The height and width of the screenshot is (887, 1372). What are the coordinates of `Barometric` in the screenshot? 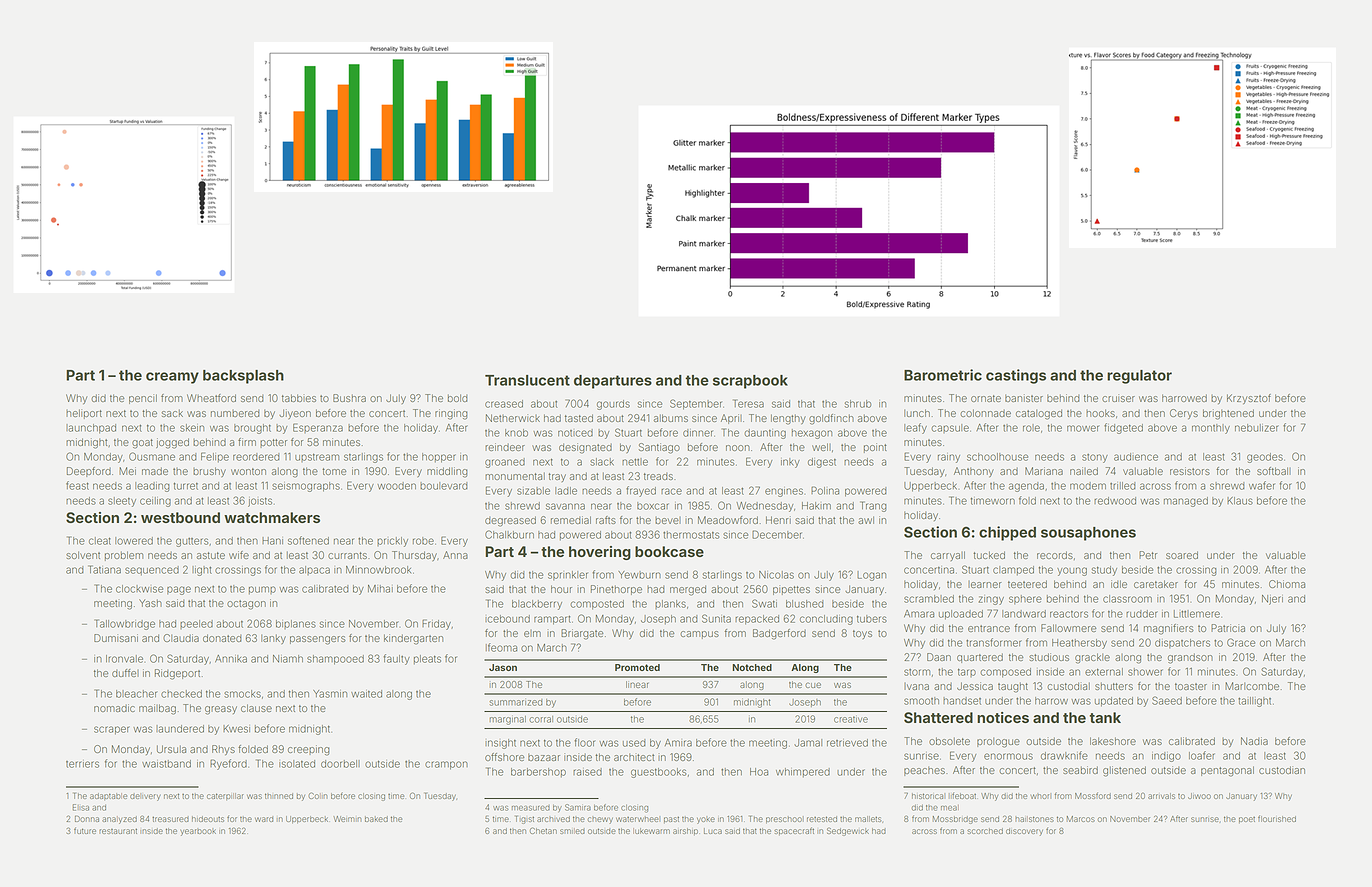 It's located at (943, 375).
